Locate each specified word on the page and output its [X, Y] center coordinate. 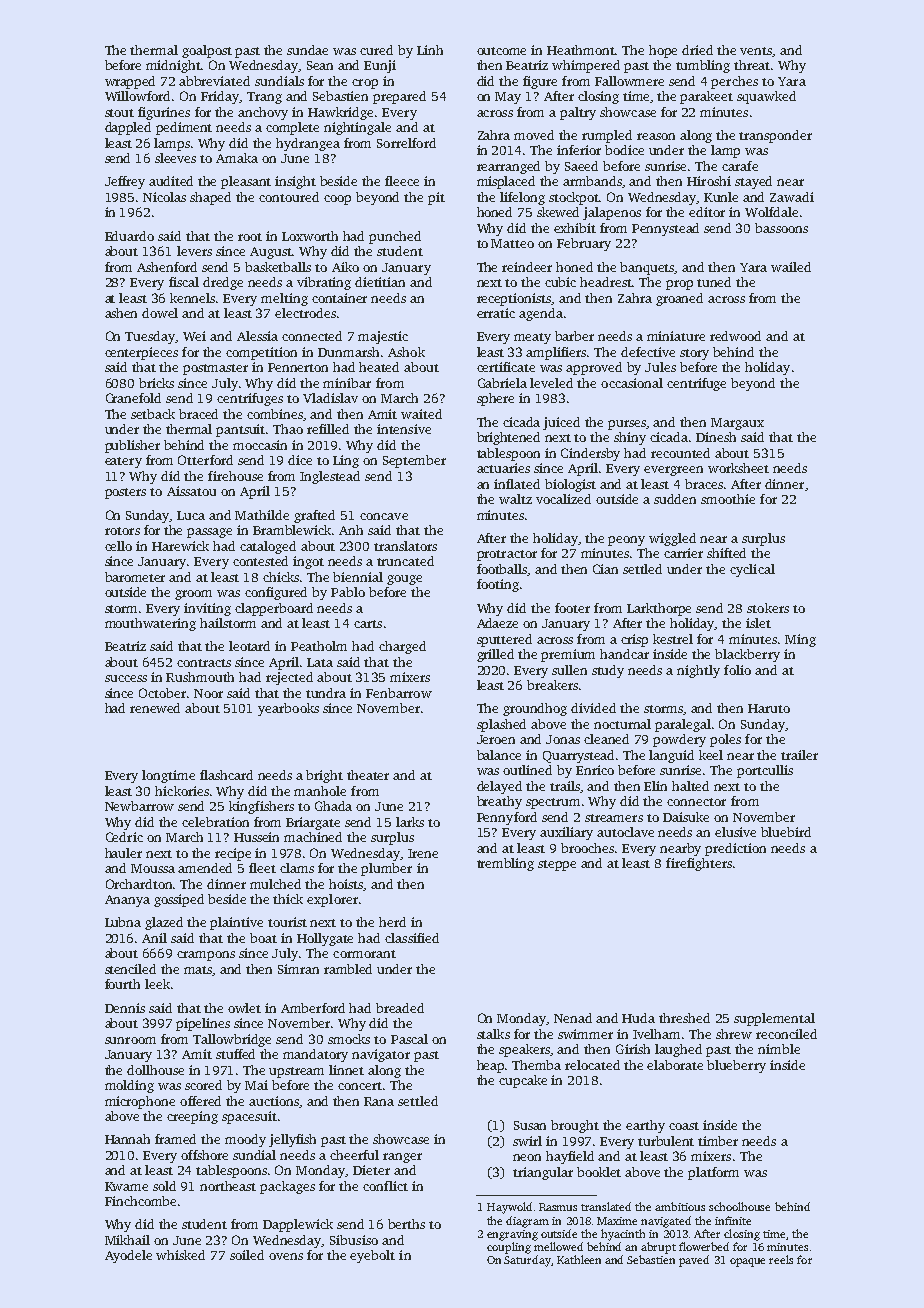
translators [405, 546]
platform [713, 1173]
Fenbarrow [399, 693]
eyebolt [372, 1256]
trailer [799, 755]
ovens [286, 1256]
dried [697, 50]
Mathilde [262, 515]
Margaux [737, 424]
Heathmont [581, 50]
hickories [182, 791]
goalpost [207, 51]
